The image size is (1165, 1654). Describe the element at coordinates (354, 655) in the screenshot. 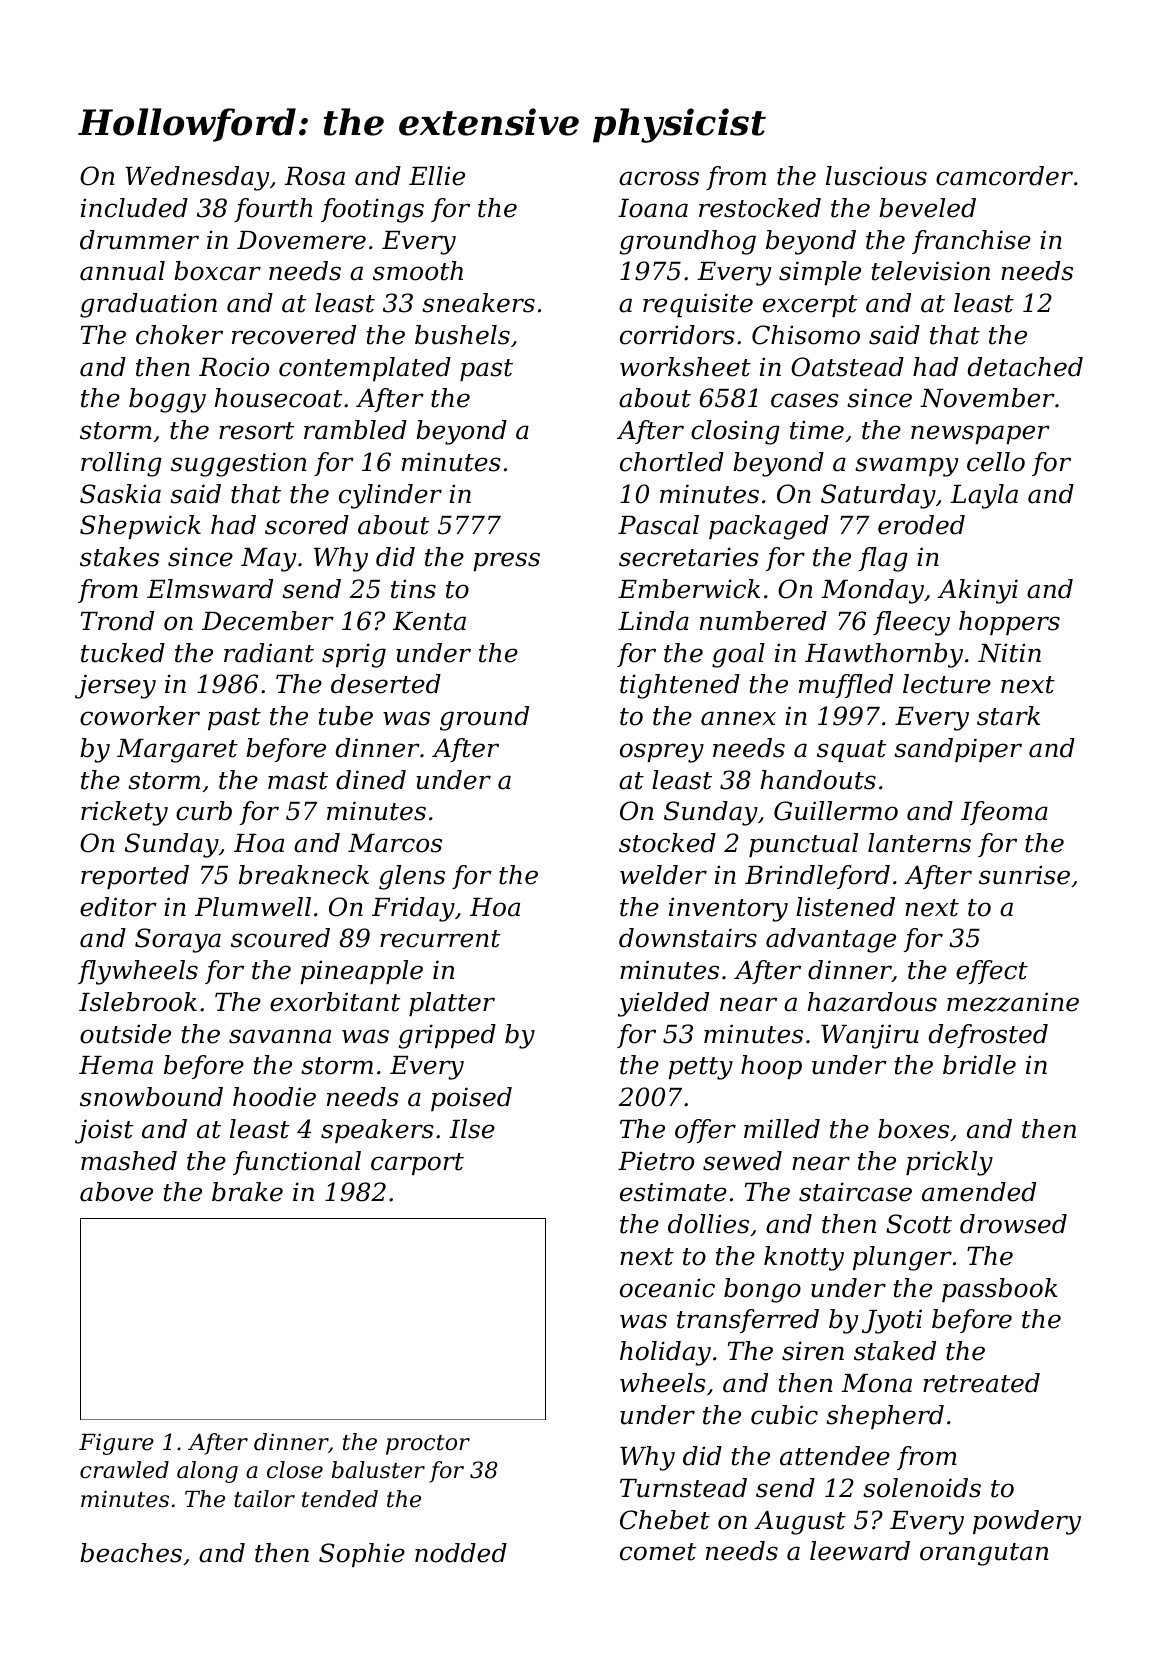

I see `sprig` at that location.
